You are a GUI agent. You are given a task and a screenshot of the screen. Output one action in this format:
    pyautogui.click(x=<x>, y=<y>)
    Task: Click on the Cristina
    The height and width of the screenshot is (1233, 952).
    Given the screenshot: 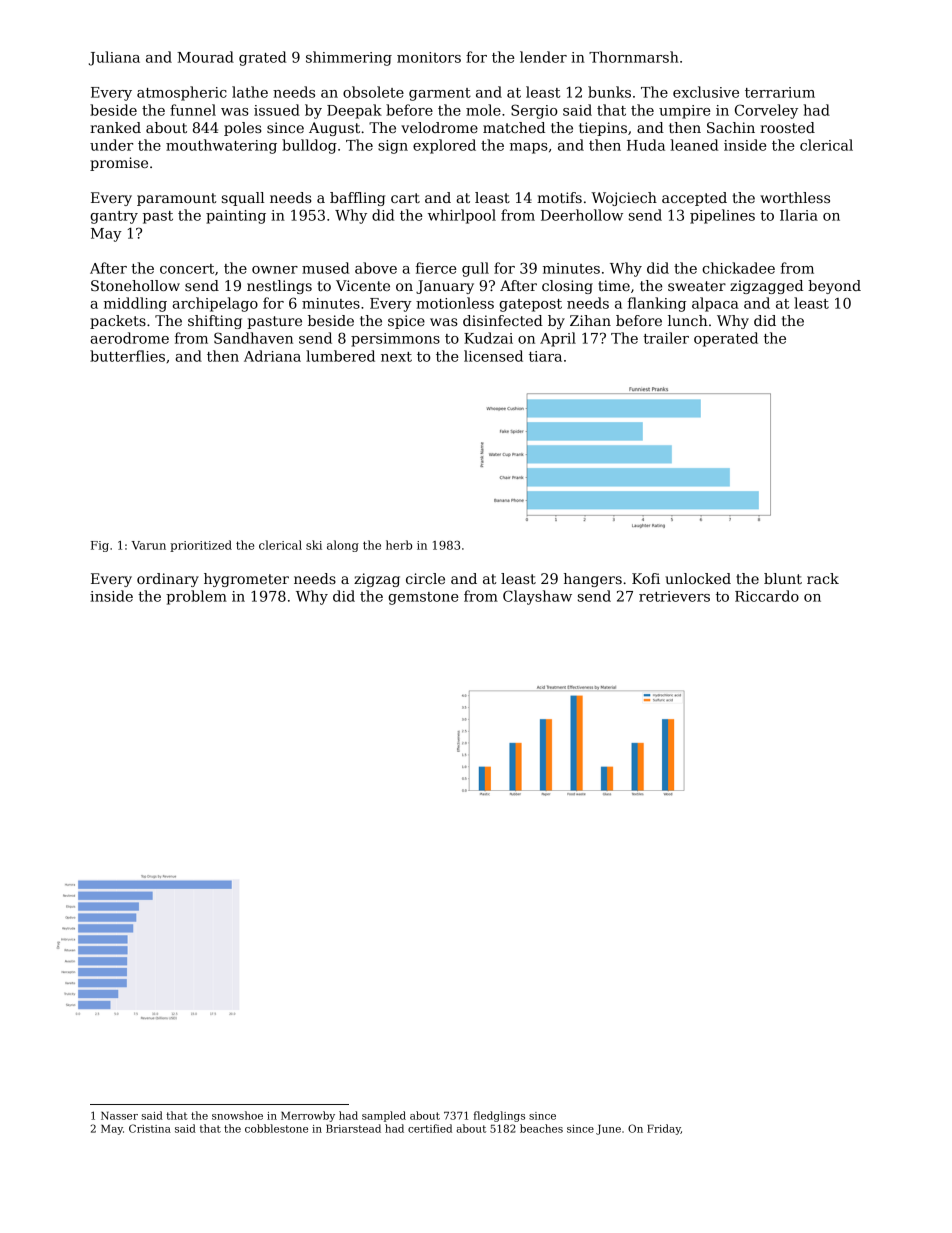 What is the action you would take?
    pyautogui.click(x=150, y=1128)
